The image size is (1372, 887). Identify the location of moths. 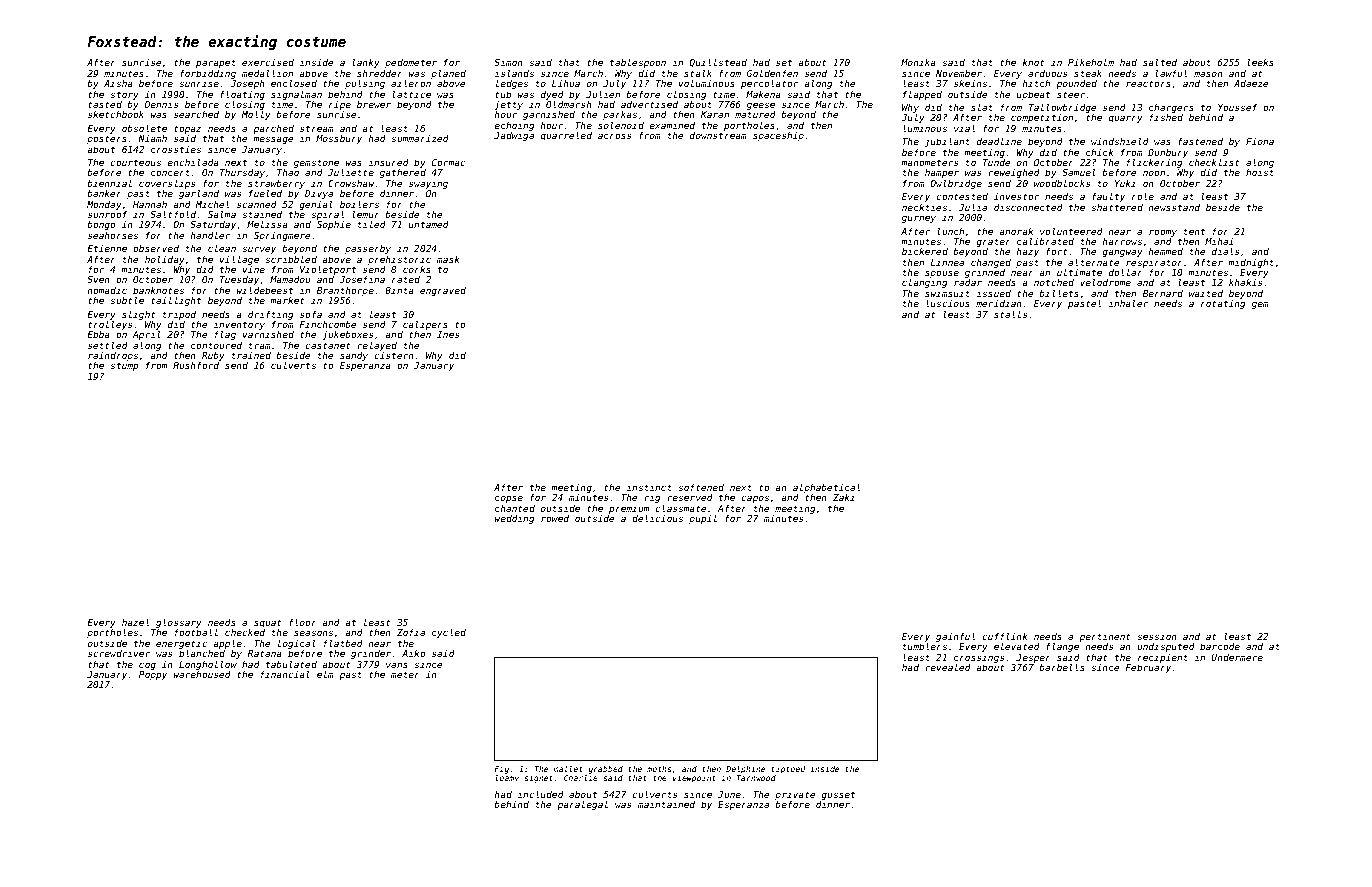
(659, 769).
